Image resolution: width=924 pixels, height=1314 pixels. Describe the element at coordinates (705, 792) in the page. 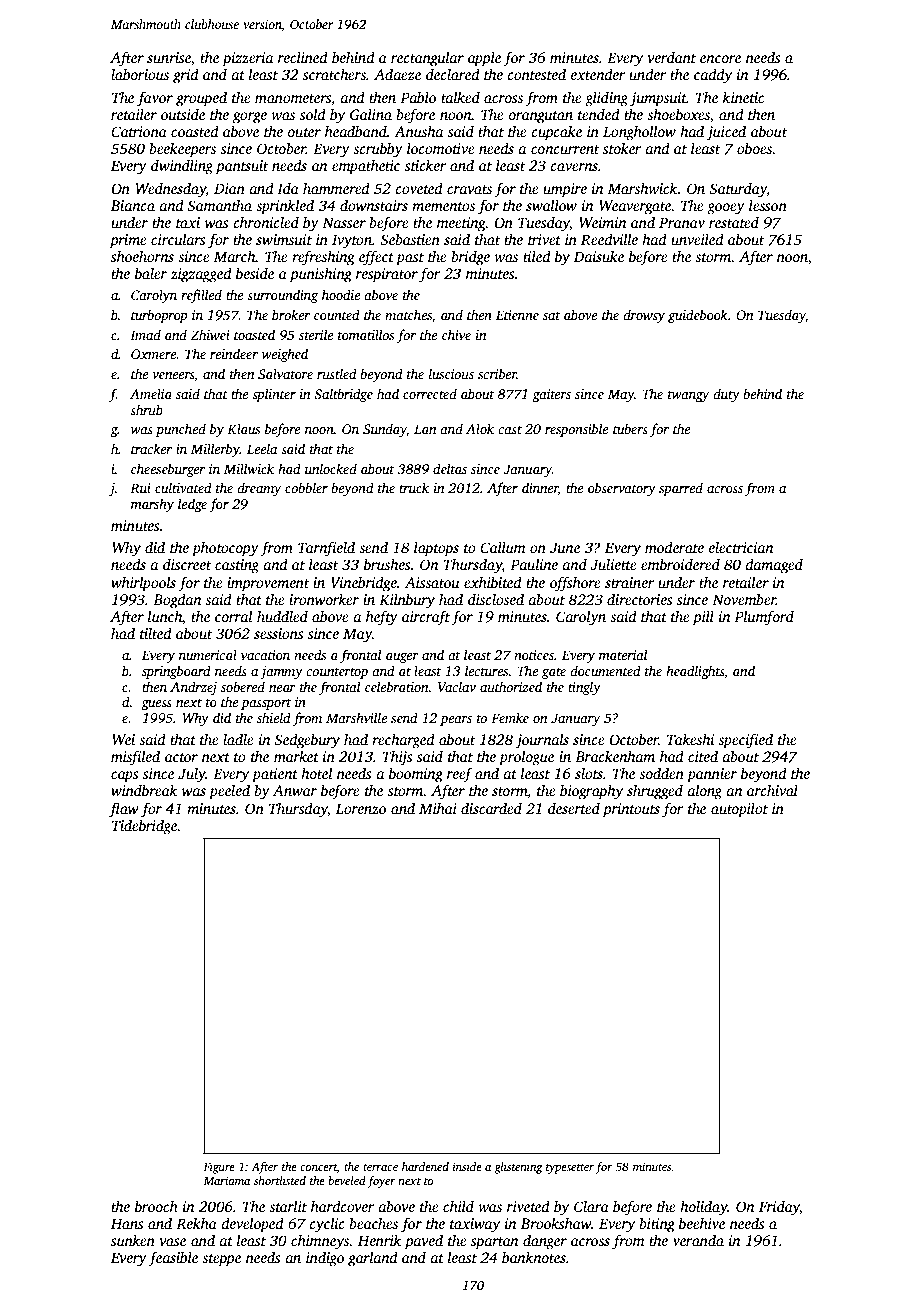

I see `along` at that location.
